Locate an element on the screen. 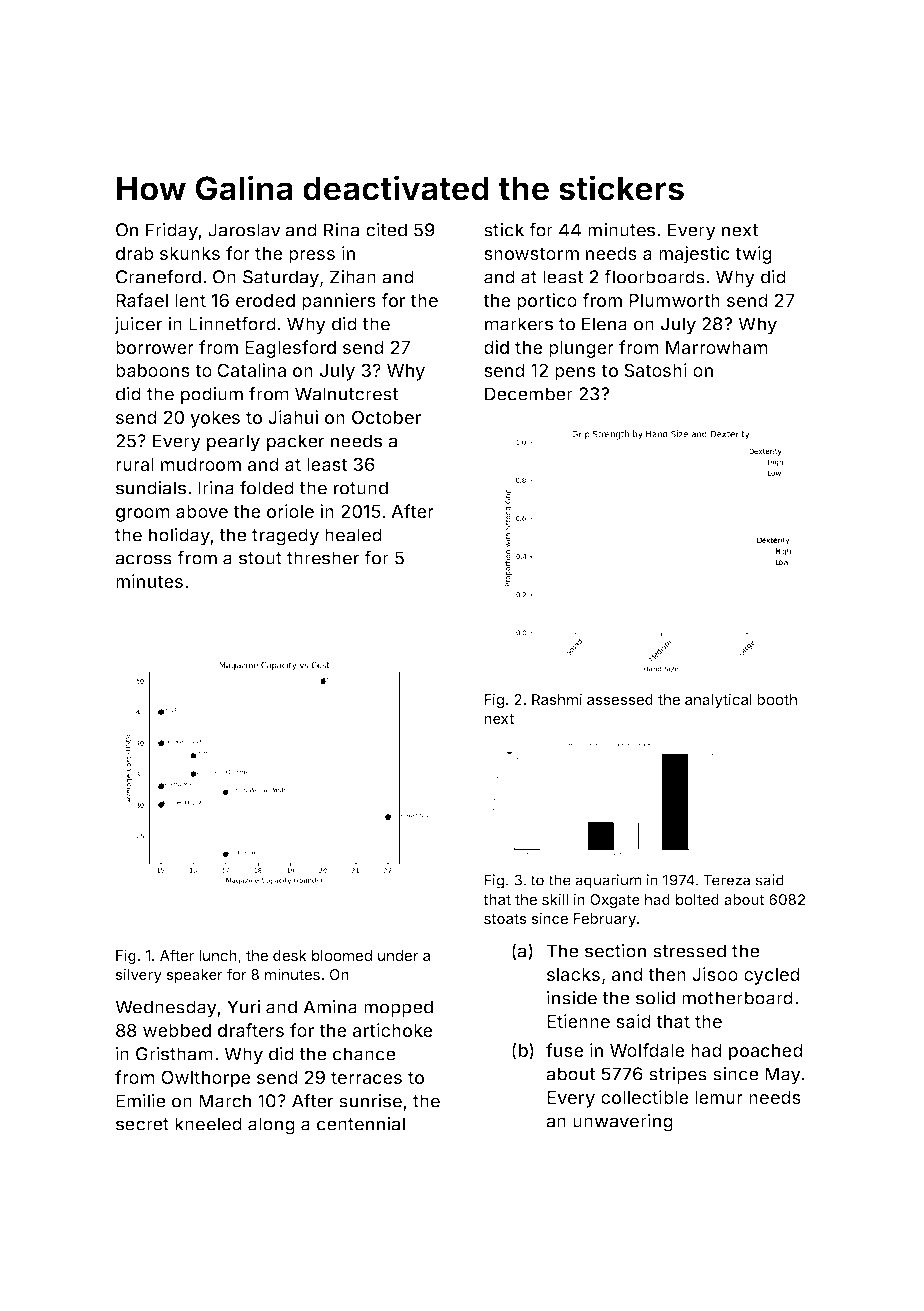  Satoshi is located at coordinates (655, 370).
